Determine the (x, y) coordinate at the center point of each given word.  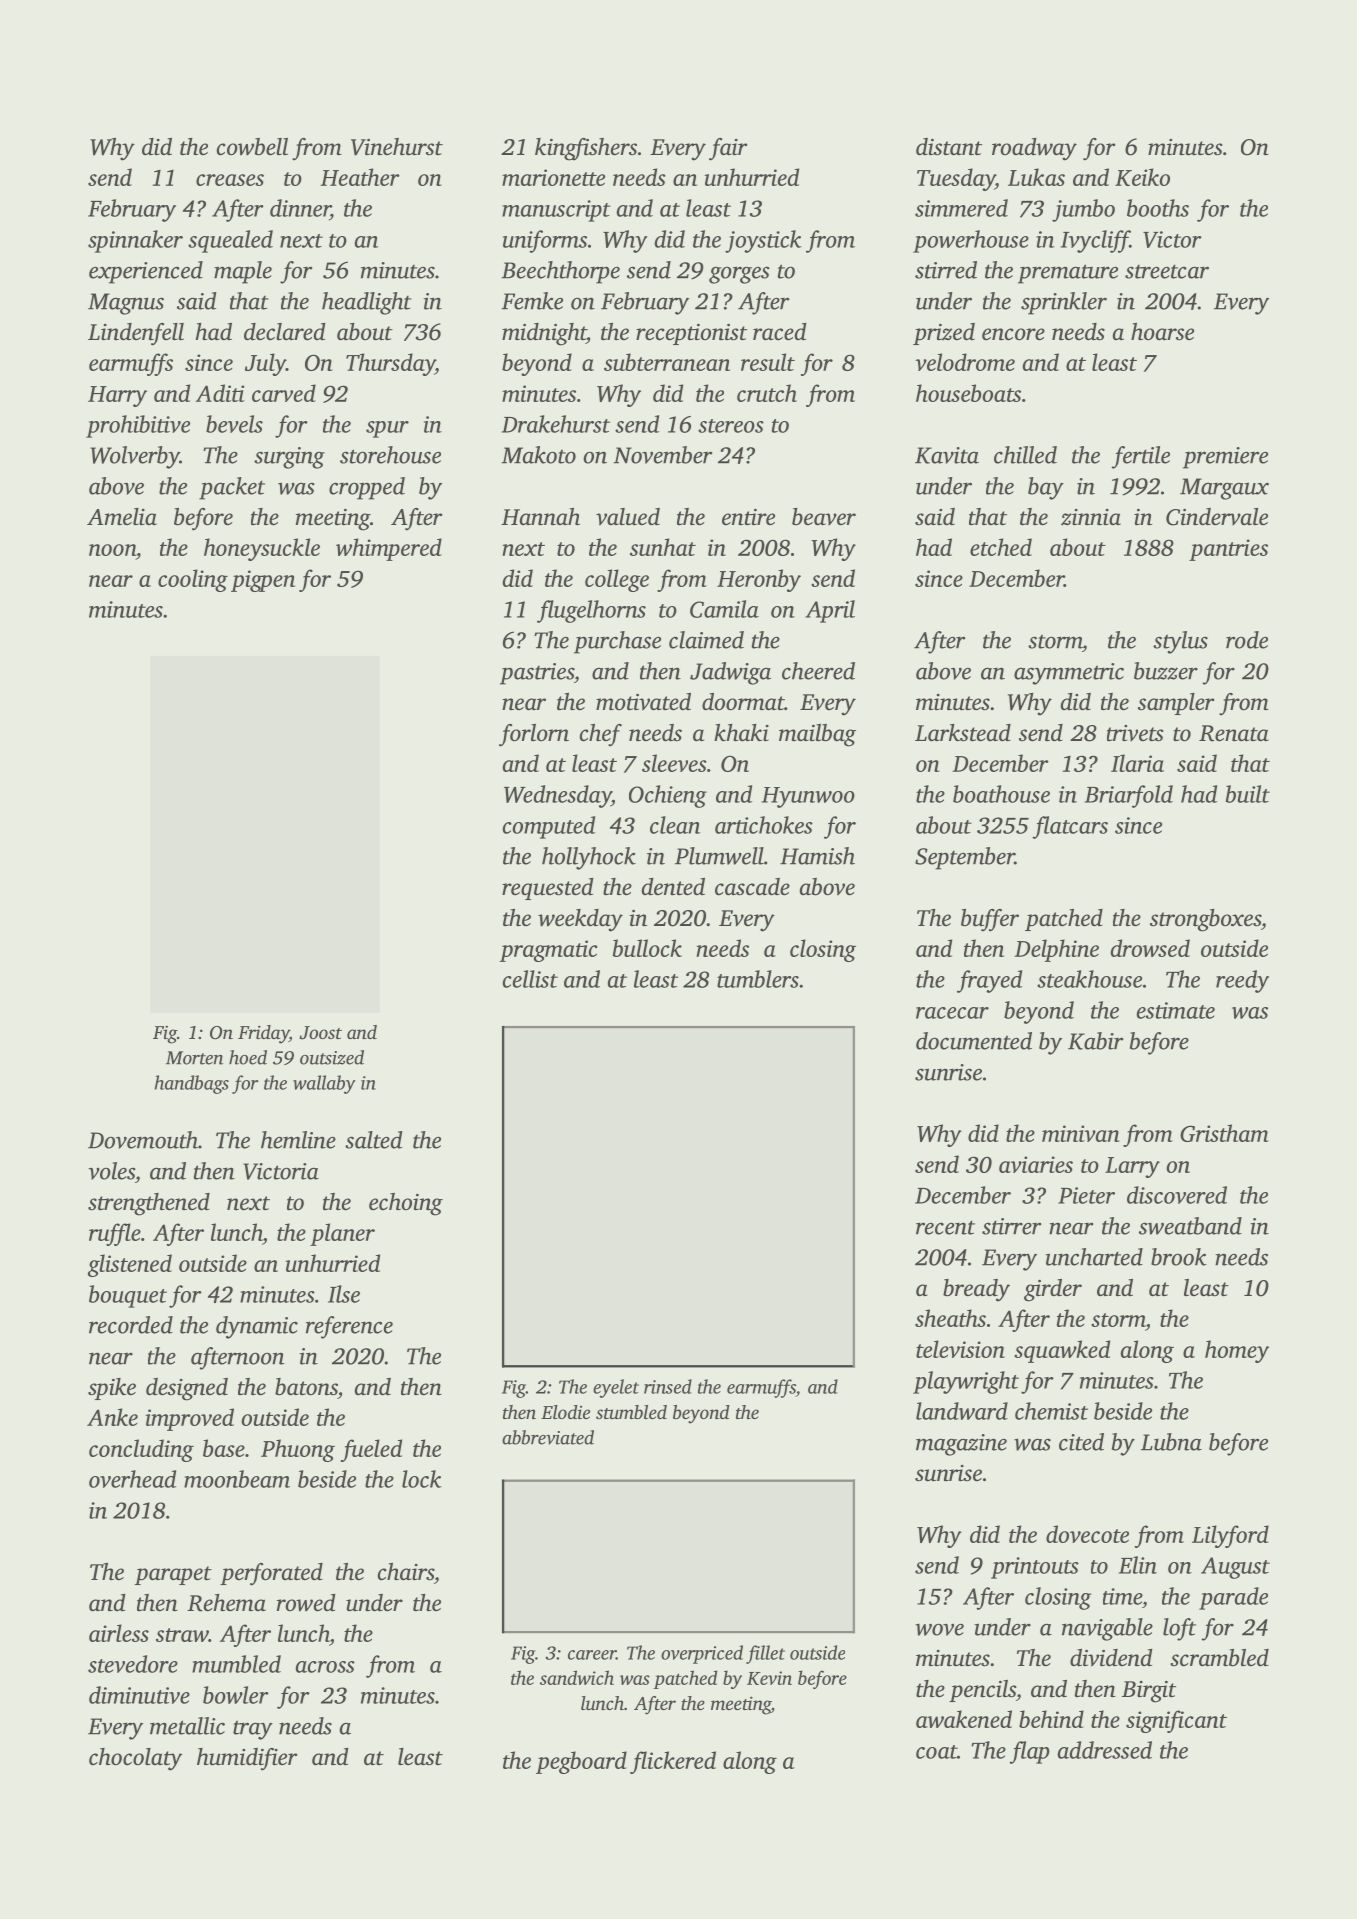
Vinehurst (397, 147)
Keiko (1142, 177)
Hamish (817, 856)
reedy (1242, 981)
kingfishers (586, 149)
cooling (193, 580)
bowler (236, 1695)
